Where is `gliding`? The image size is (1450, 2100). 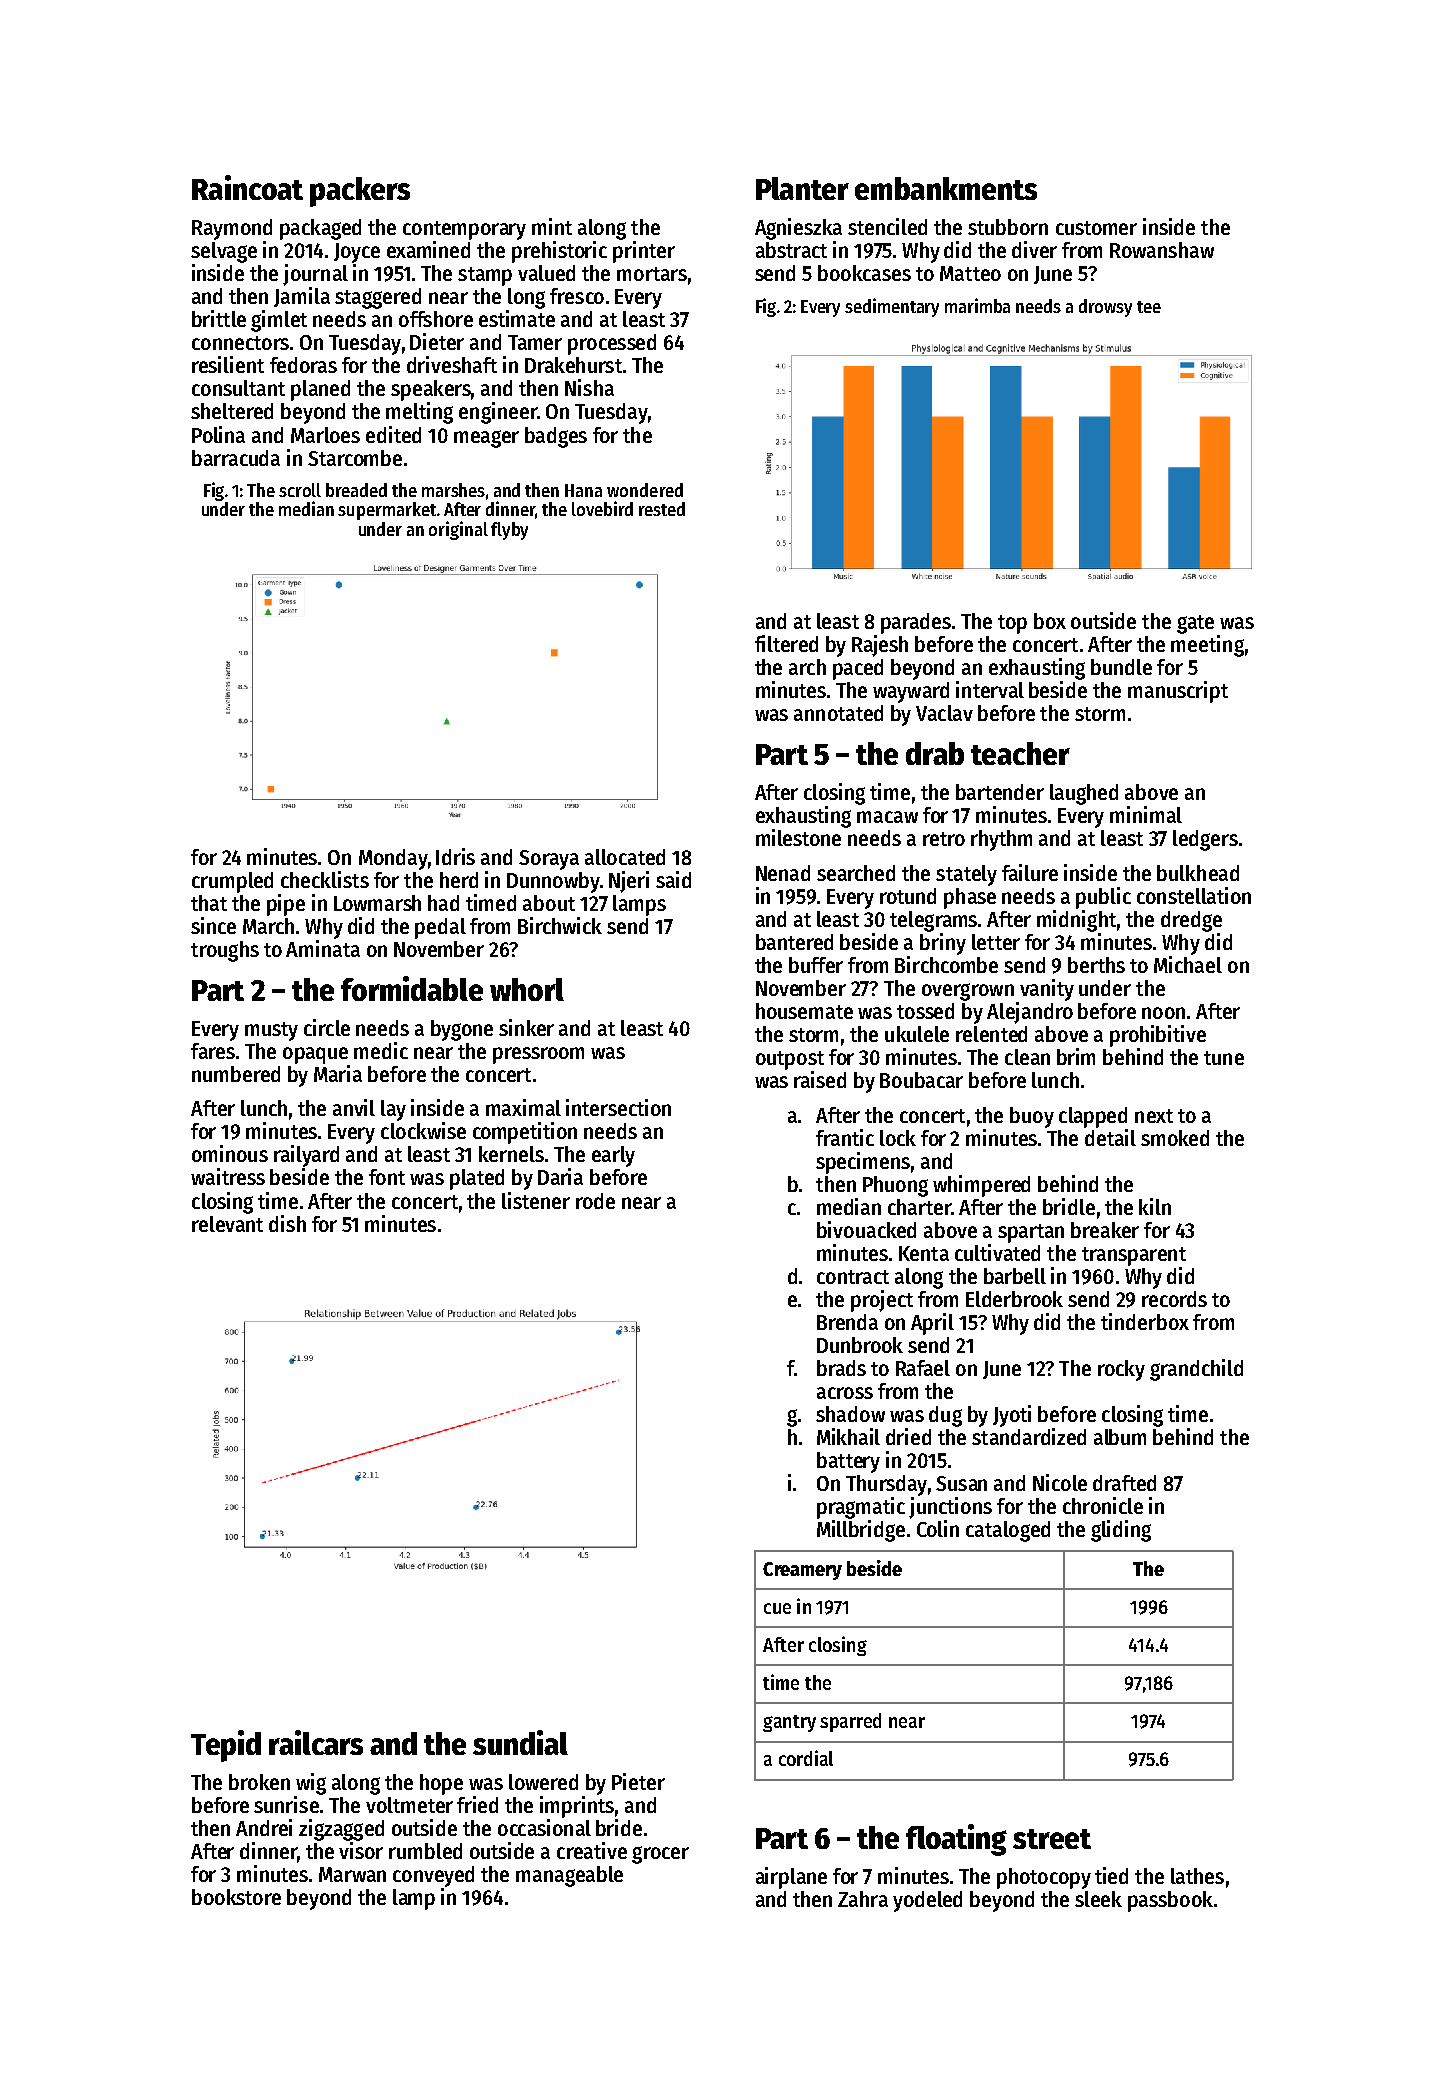 gliding is located at coordinates (1121, 1531).
